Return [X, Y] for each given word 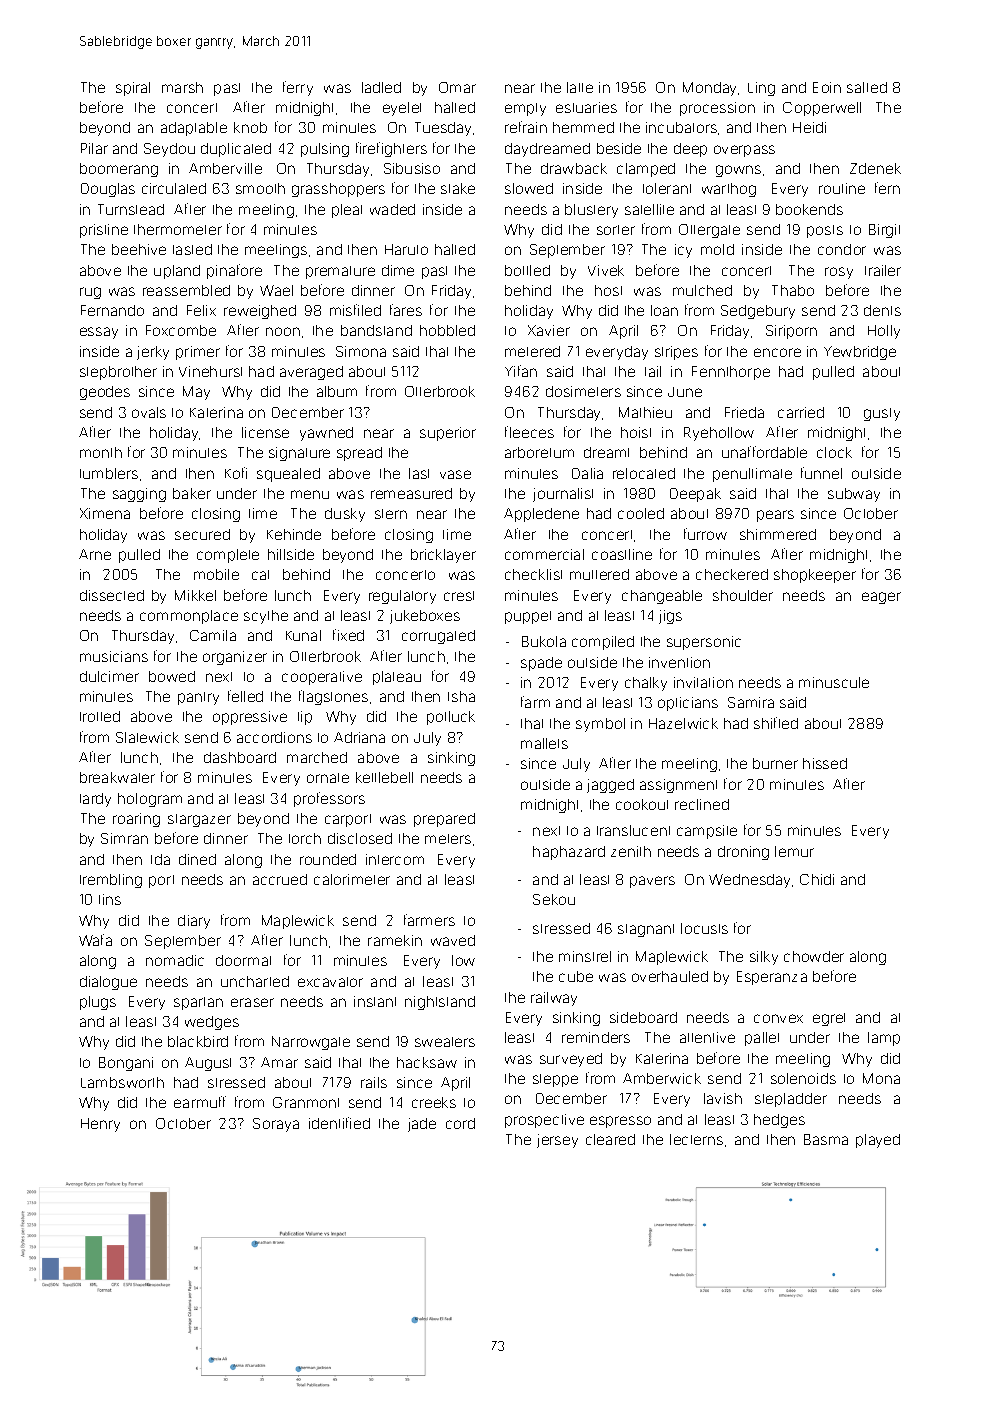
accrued [280, 879]
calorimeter [352, 879]
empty [525, 109]
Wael [276, 290]
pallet [762, 1039]
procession [717, 109]
